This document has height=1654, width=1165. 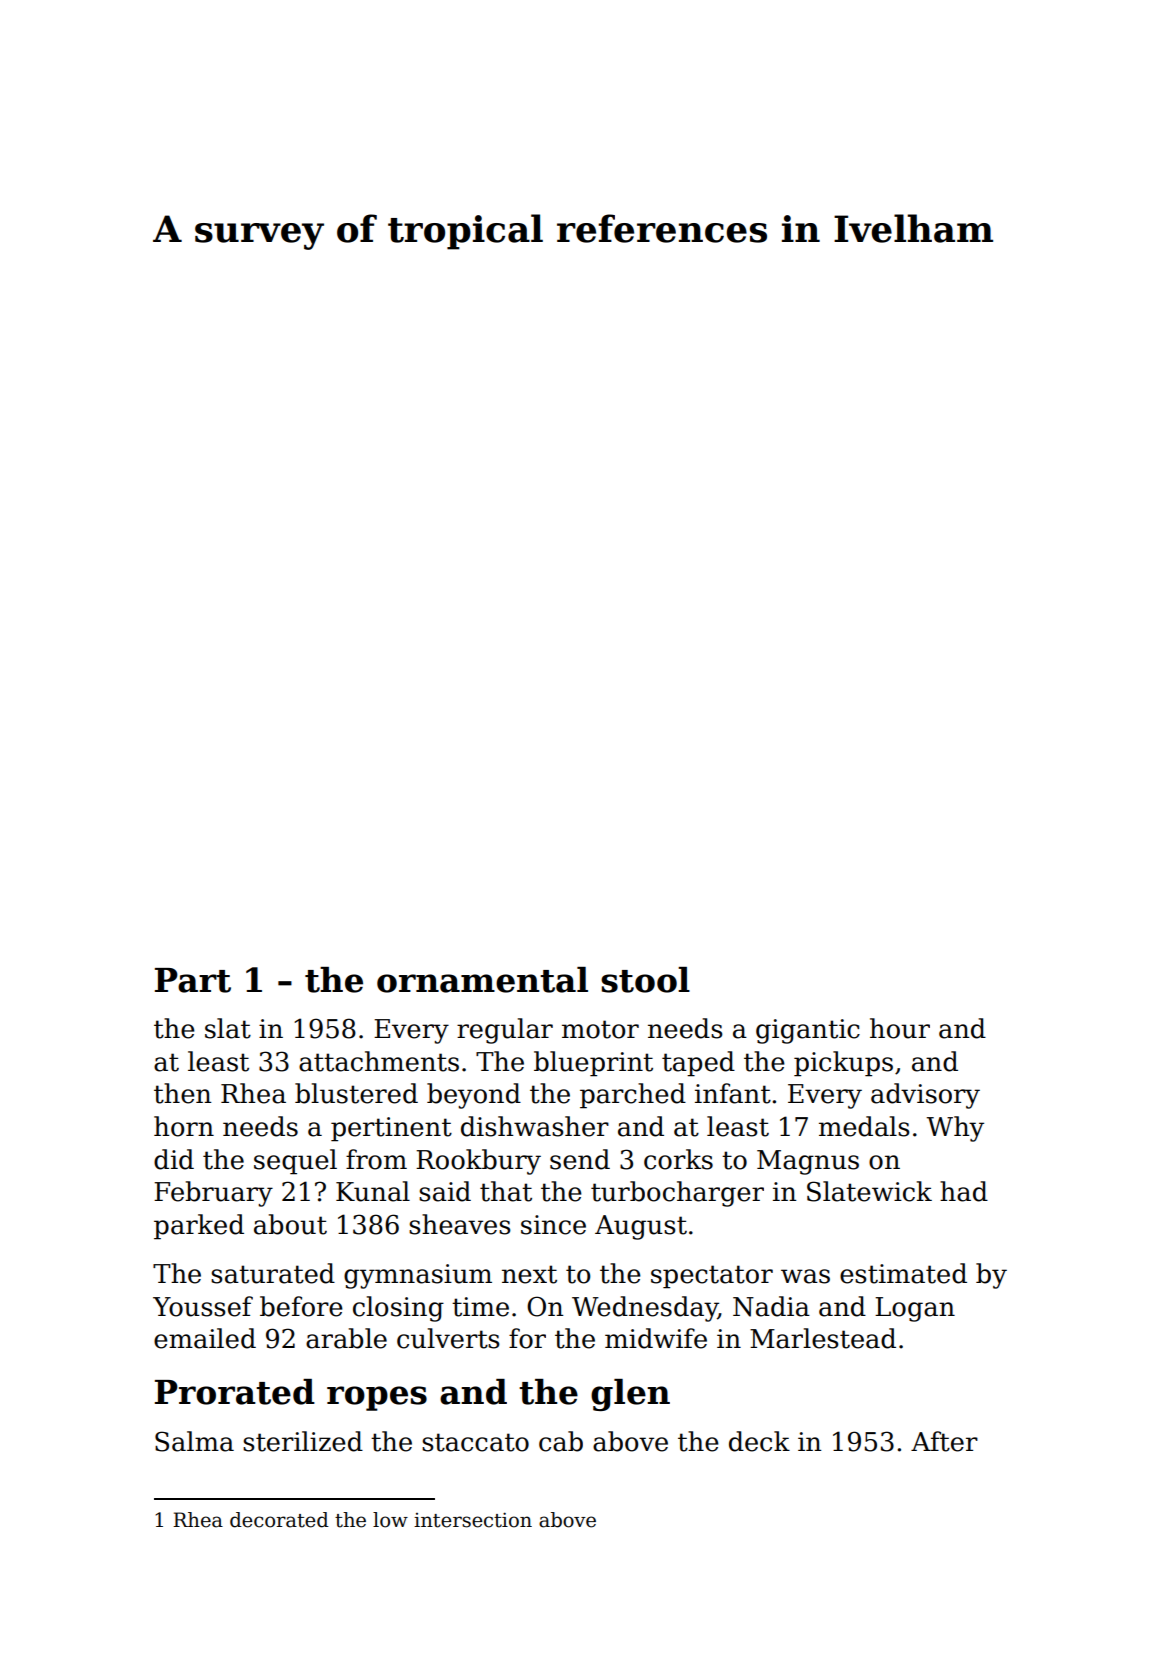 What do you see at coordinates (482, 980) in the document?
I see `ornamental` at bounding box center [482, 980].
